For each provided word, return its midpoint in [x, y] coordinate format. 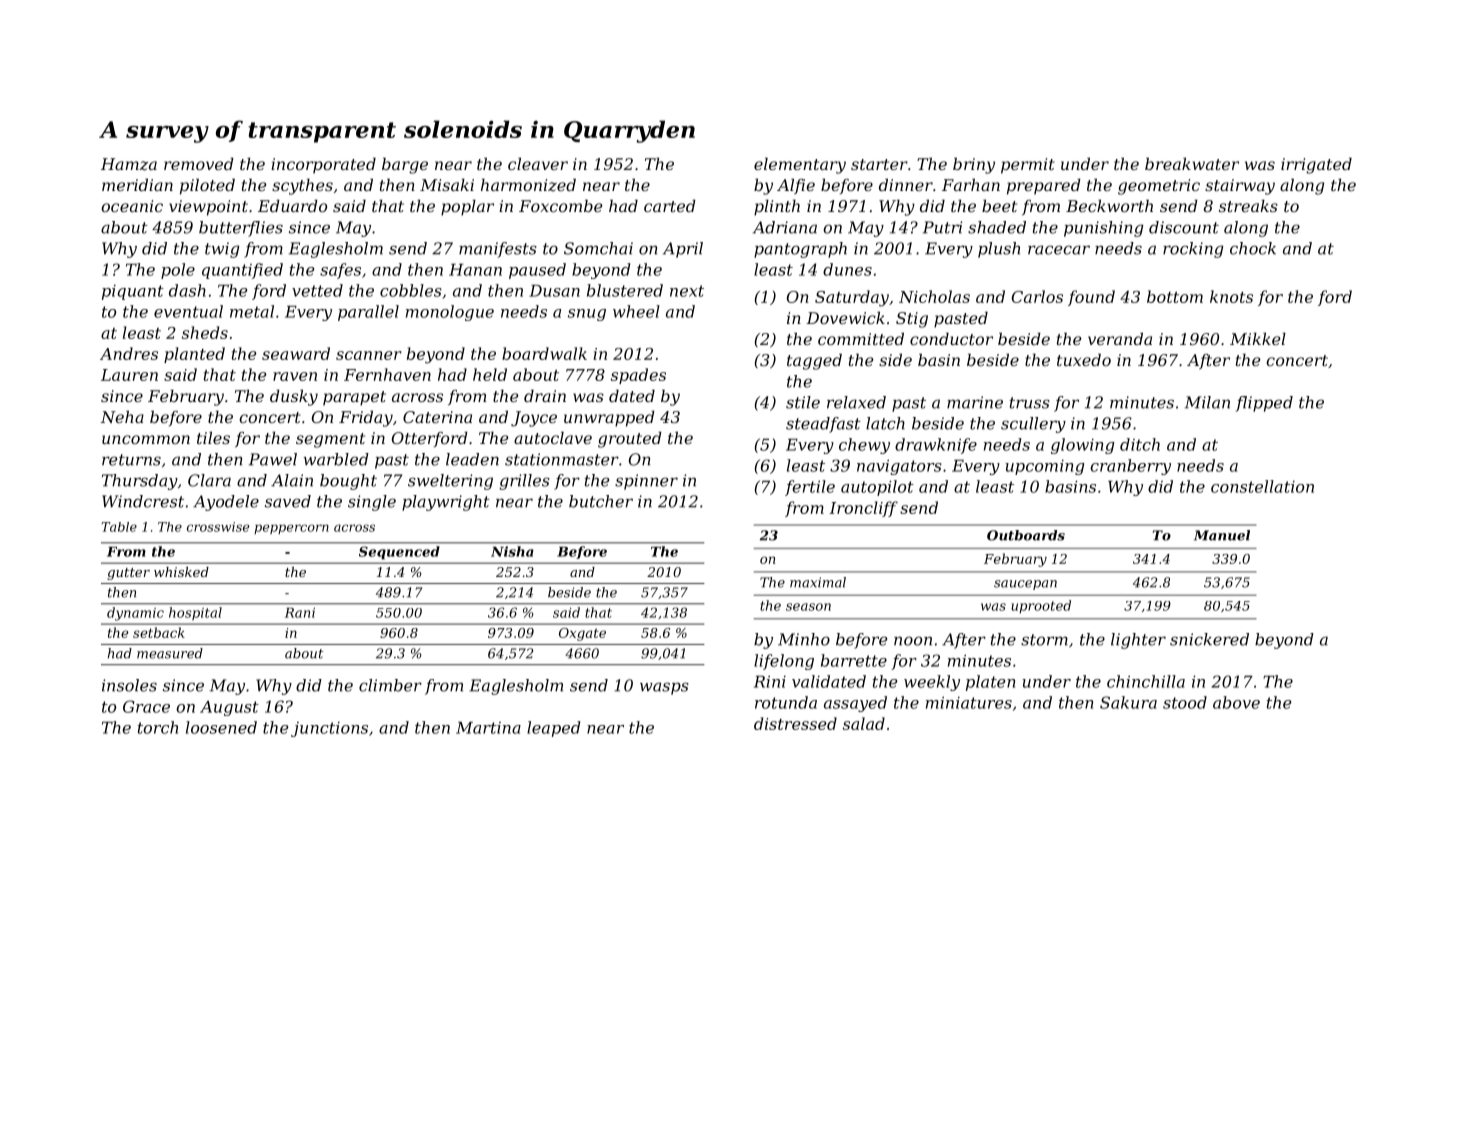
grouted [630, 440]
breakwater [1192, 164]
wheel [636, 311]
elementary [800, 166]
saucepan [1025, 585]
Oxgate [582, 634]
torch [158, 727]
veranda [1120, 339]
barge [405, 166]
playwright [446, 503]
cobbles [411, 290]
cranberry [1130, 467]
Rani [300, 613]
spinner [646, 482]
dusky [294, 398]
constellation [1262, 486]
